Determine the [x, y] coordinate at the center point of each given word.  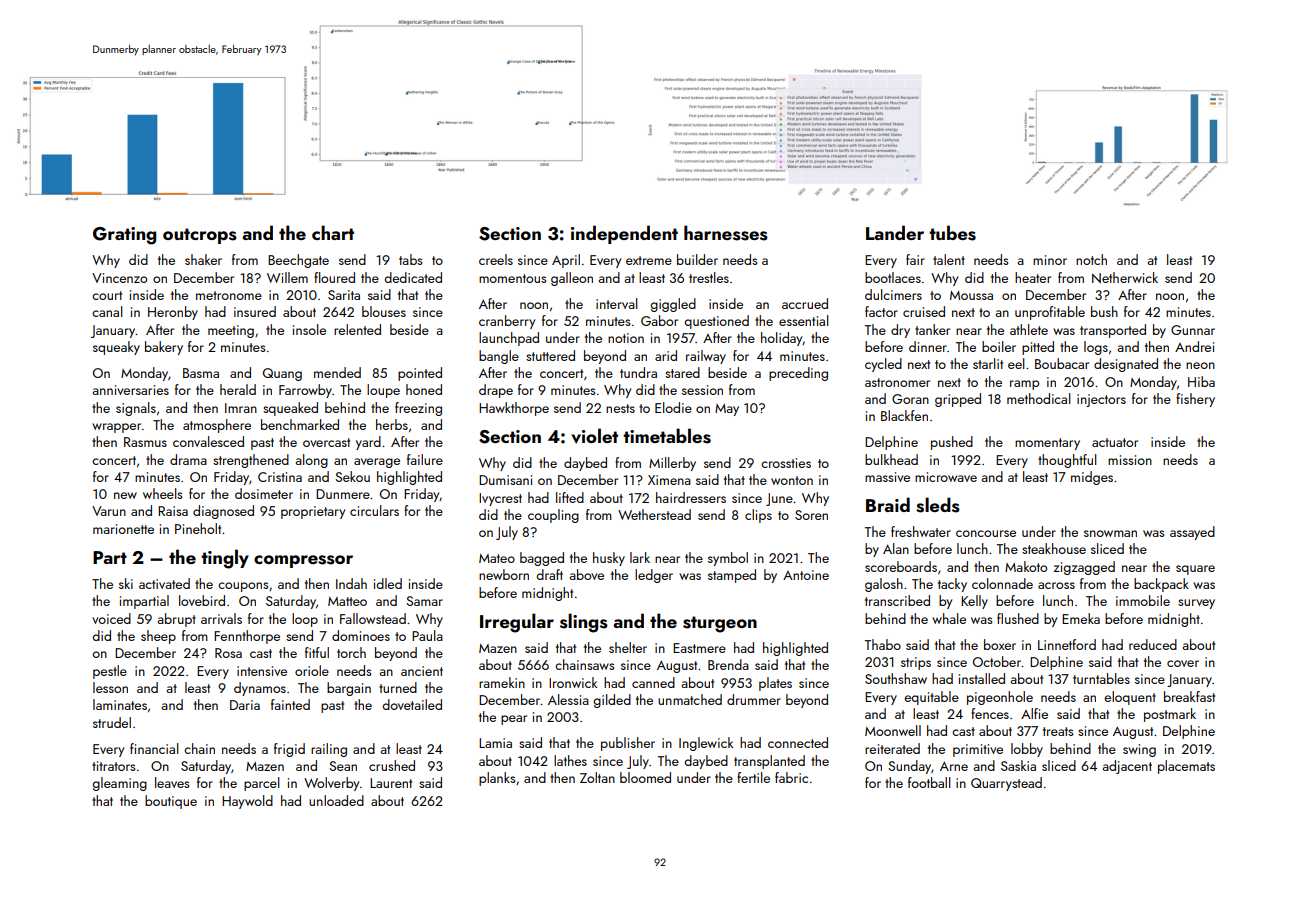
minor [1050, 260]
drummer [754, 699]
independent [624, 234]
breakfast [1189, 696]
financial [154, 748]
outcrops [200, 236]
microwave [946, 477]
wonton [792, 480]
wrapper [116, 428]
